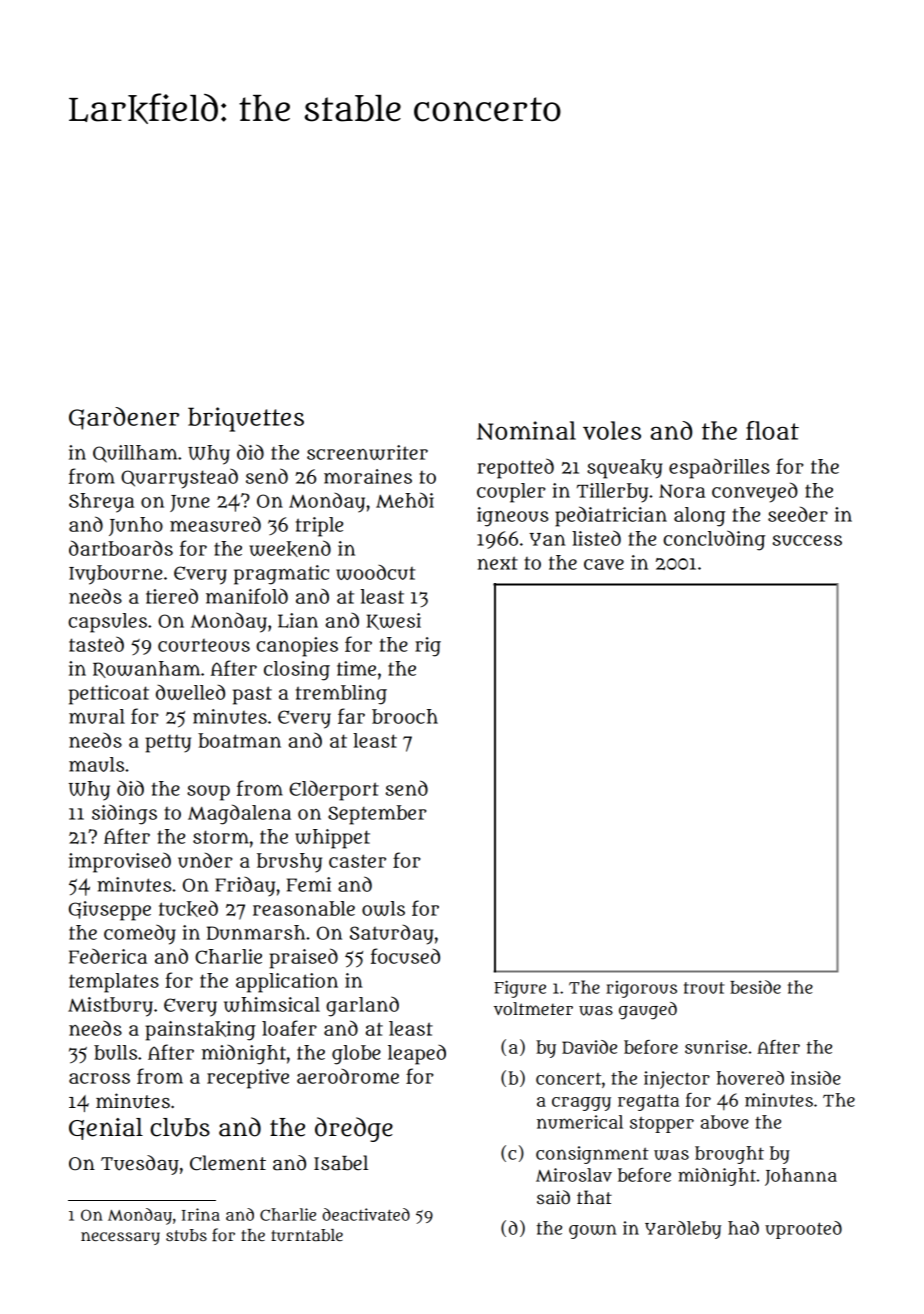  What do you see at coordinates (375, 572) in the screenshot?
I see `woodcut` at bounding box center [375, 572].
